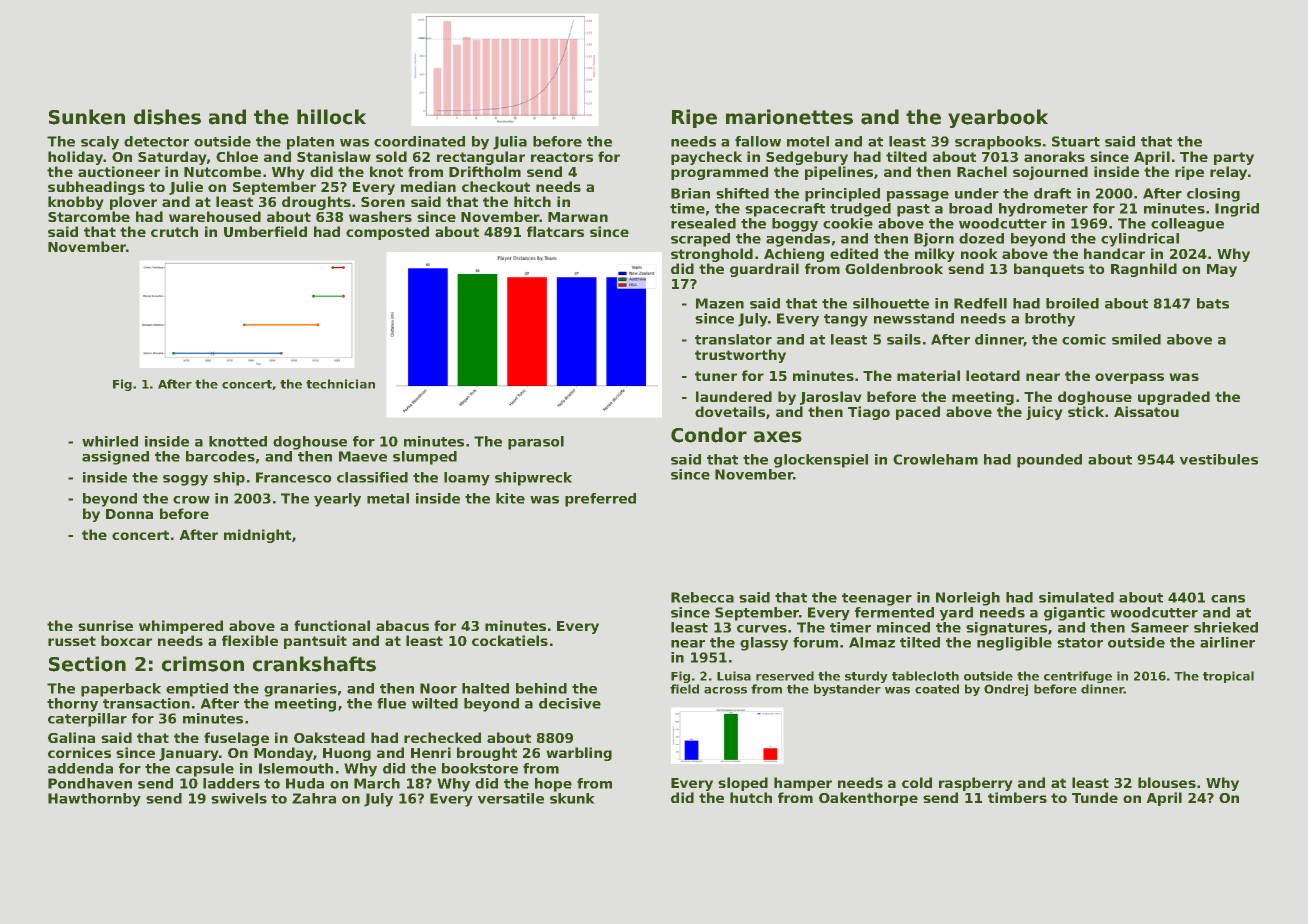 The width and height of the image is (1308, 924). Describe the element at coordinates (720, 303) in the image. I see `Mazen` at that location.
